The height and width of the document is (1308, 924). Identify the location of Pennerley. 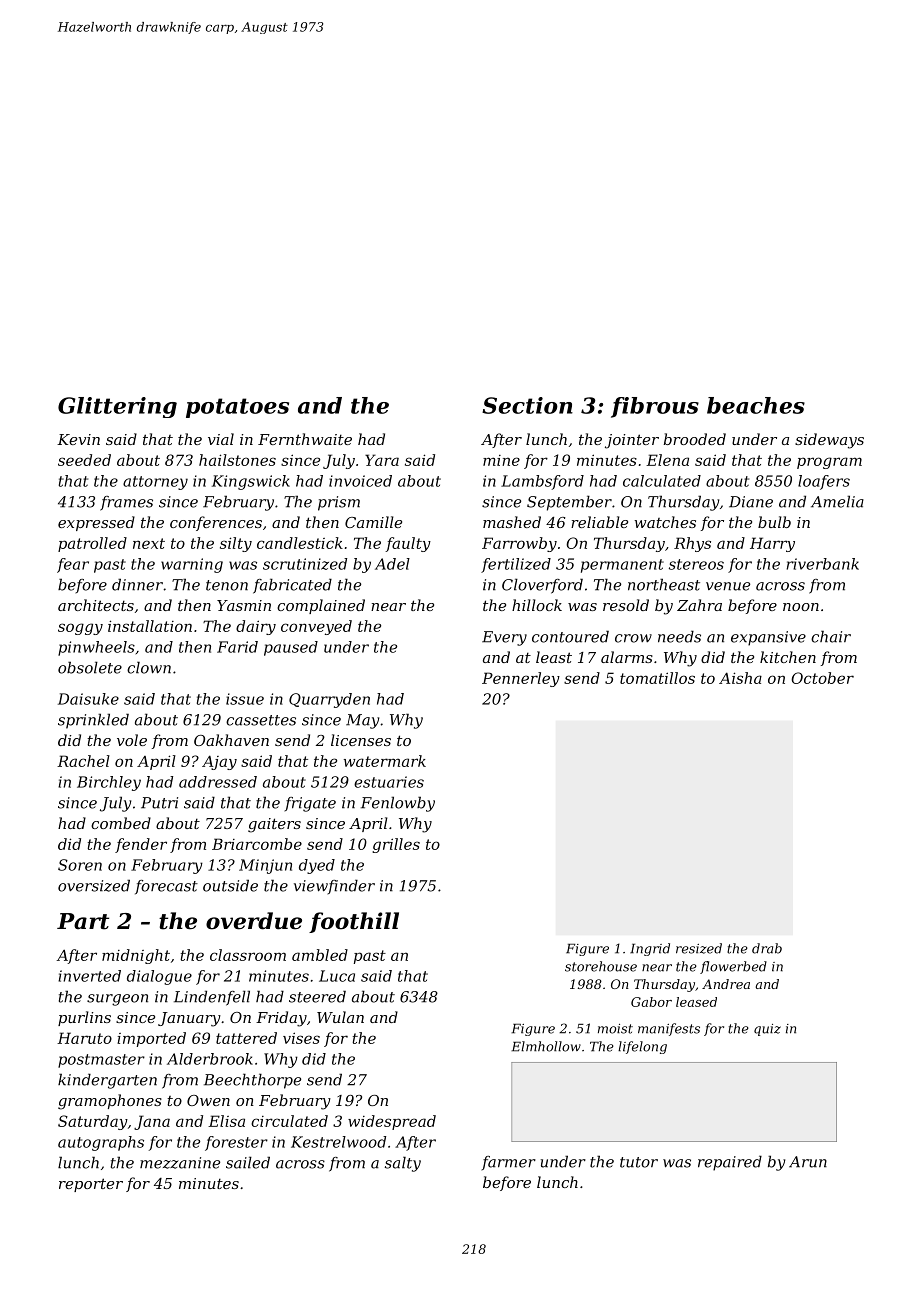
(521, 679).
